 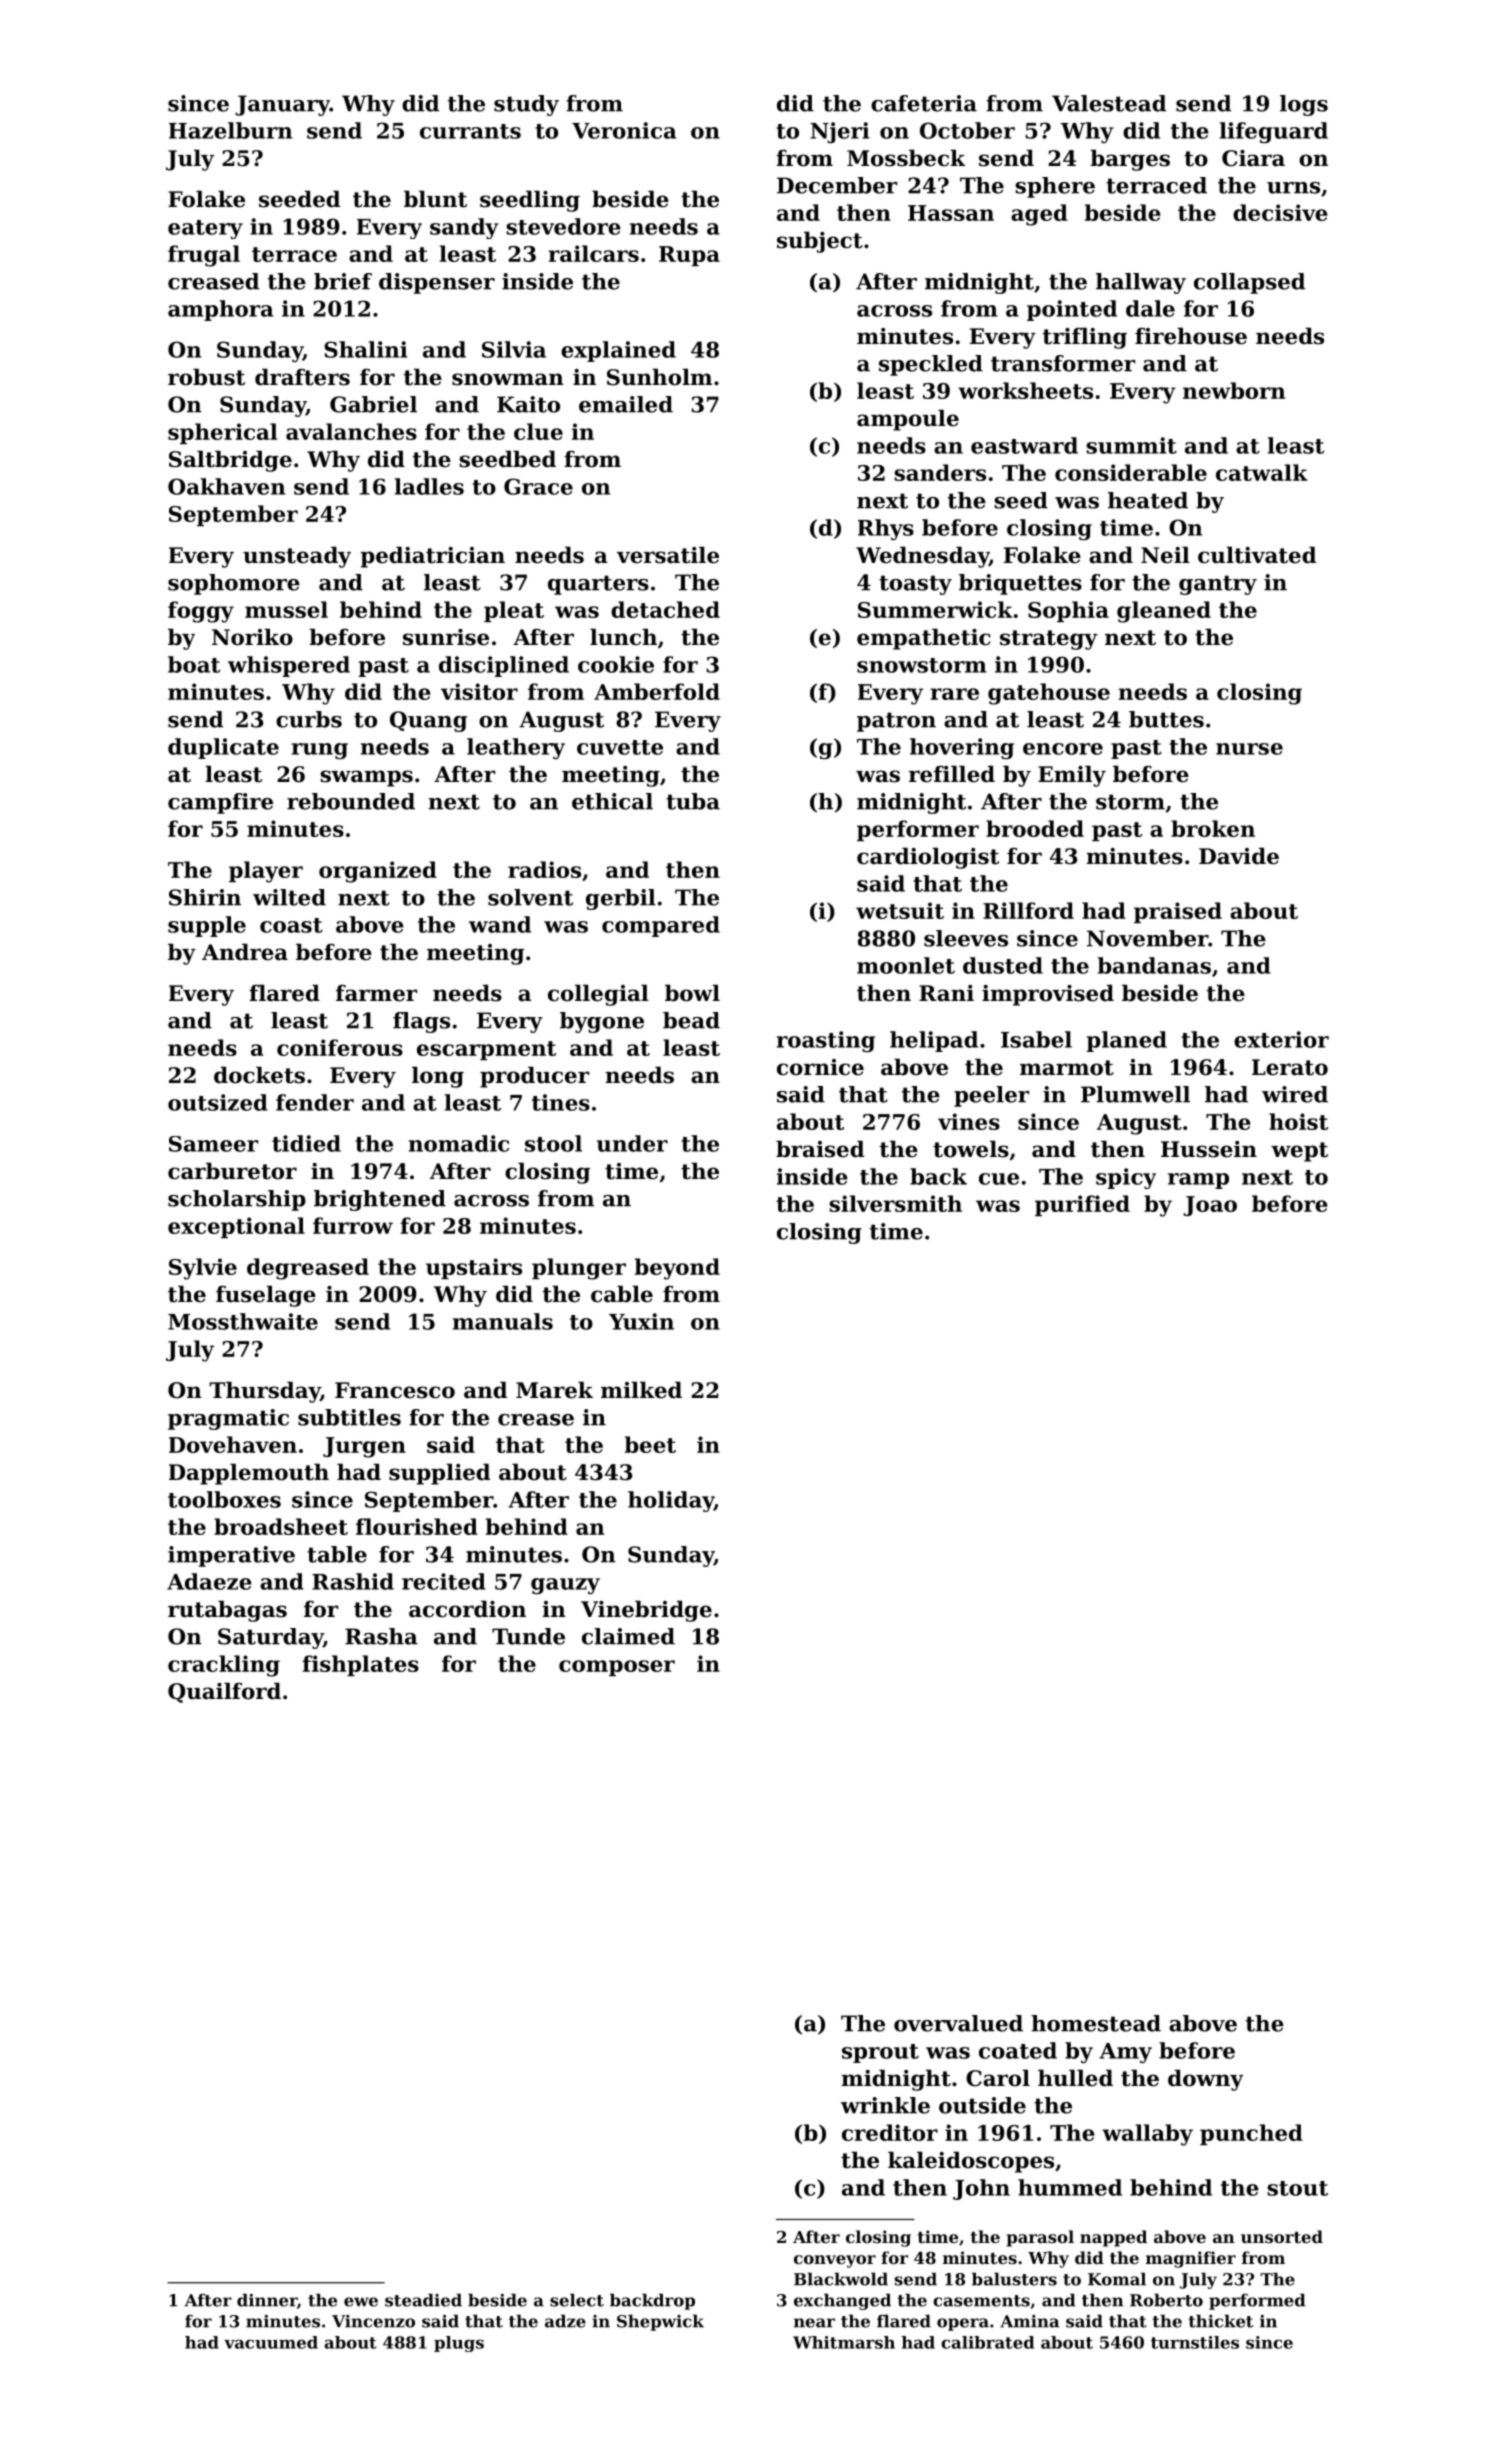 I want to click on blunt, so click(x=435, y=199).
